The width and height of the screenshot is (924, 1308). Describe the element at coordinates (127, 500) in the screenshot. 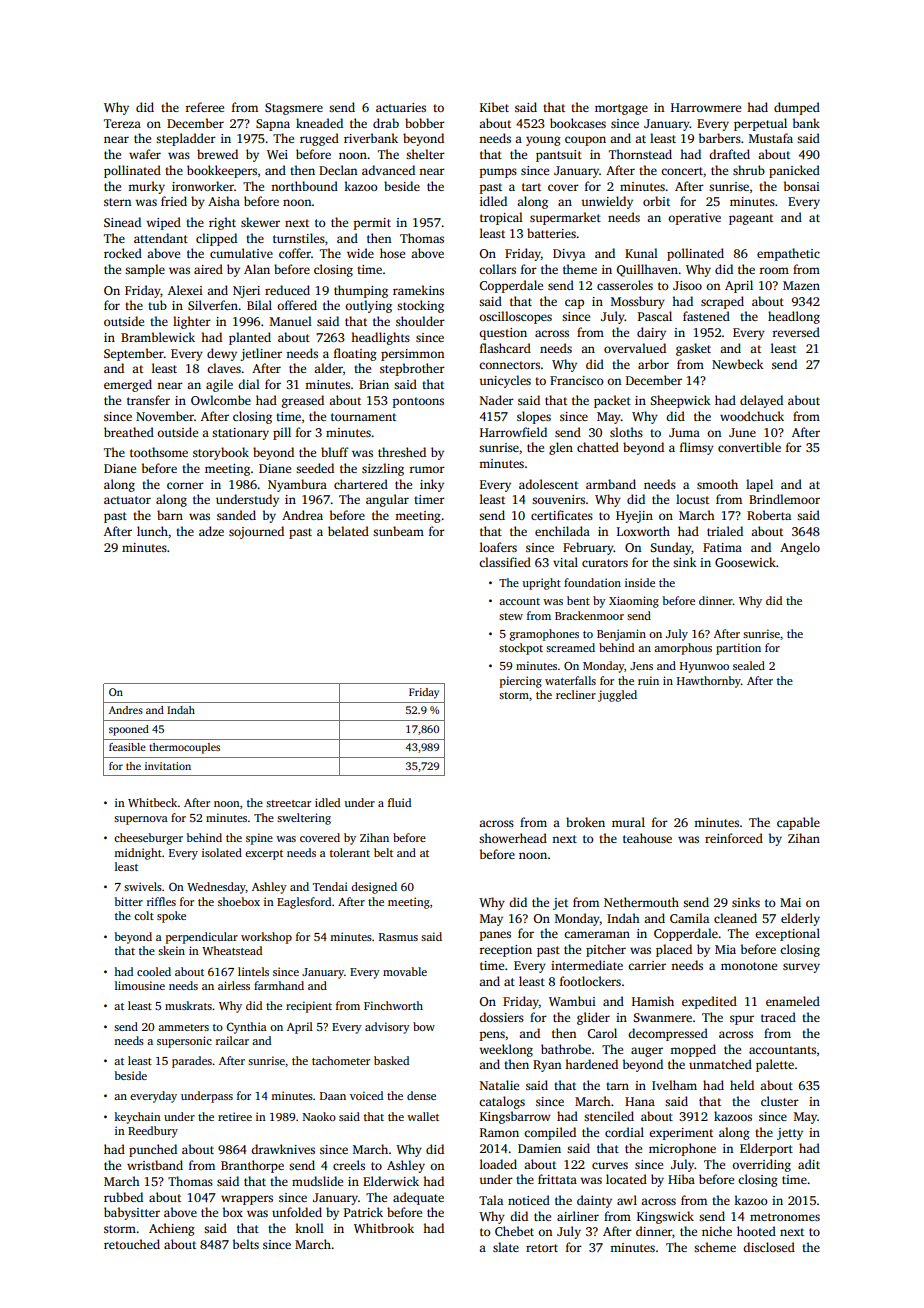

I see `actuator` at that location.
